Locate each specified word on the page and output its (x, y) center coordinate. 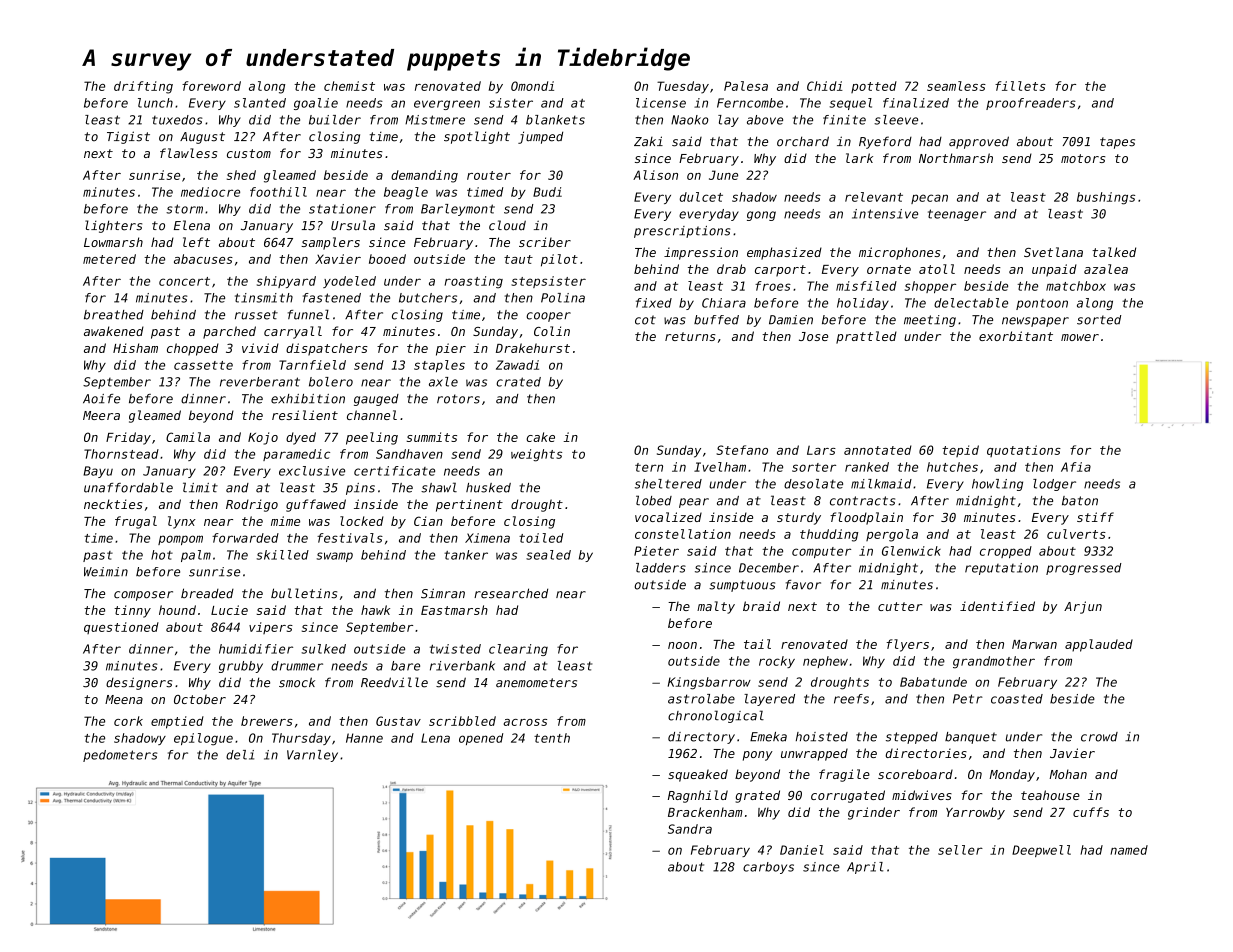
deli (240, 755)
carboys (768, 868)
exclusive (312, 471)
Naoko (689, 120)
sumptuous (742, 586)
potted (874, 87)
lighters (113, 226)
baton (1080, 501)
